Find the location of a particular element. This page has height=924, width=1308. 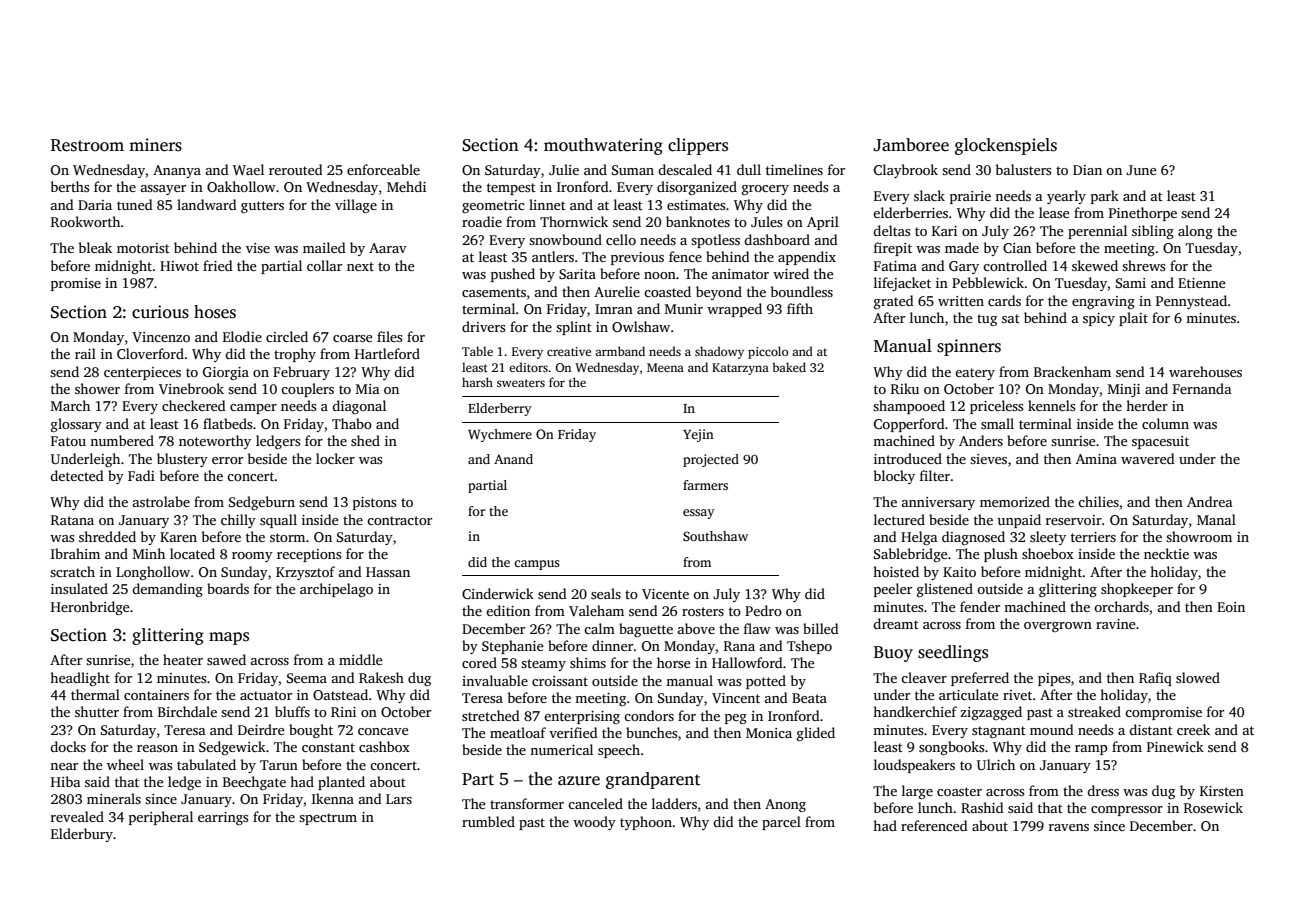

above is located at coordinates (696, 628).
